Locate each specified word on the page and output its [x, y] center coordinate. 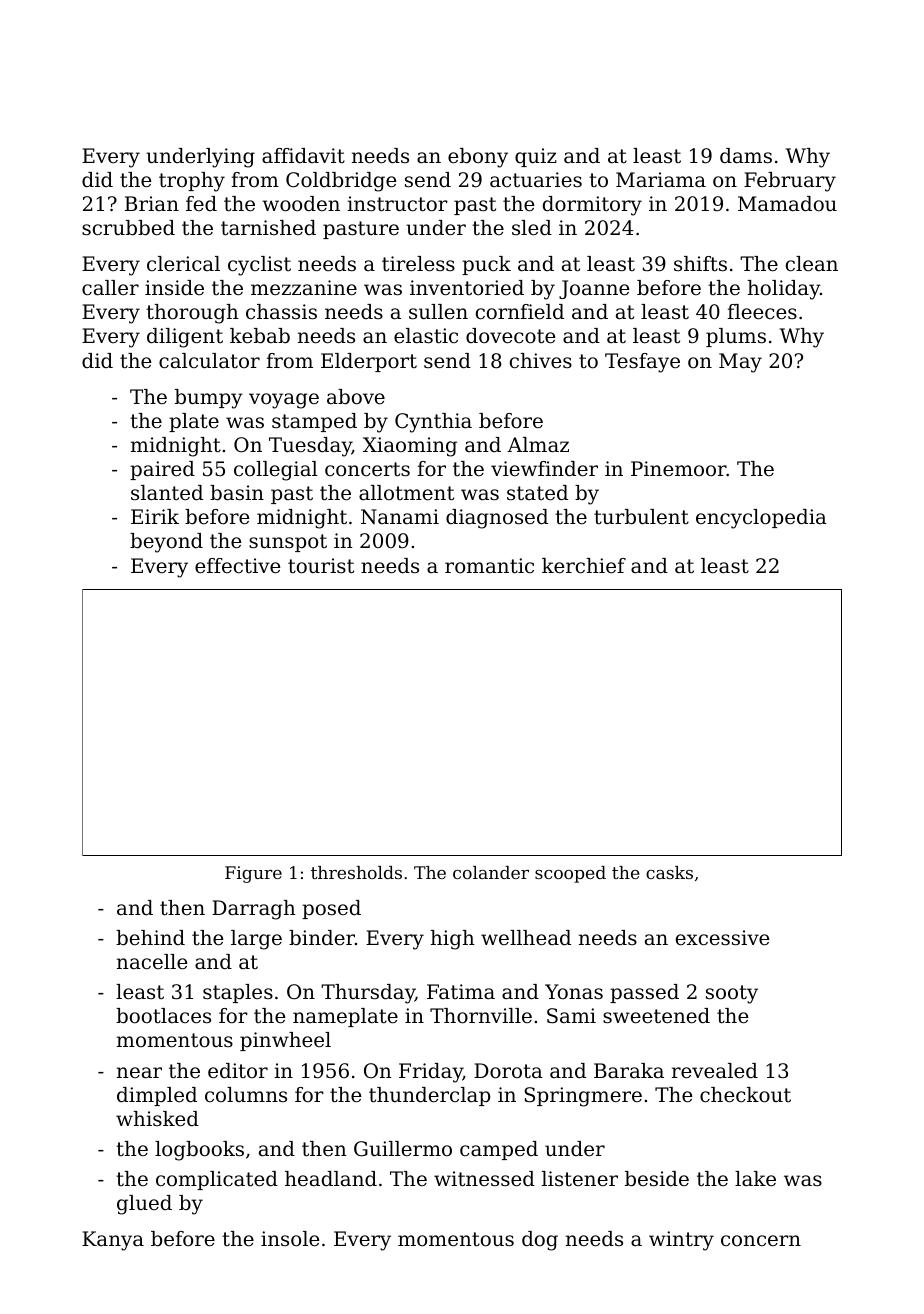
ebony [478, 158]
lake [755, 1179]
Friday [431, 1073]
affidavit [303, 156]
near [139, 1073]
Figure [253, 874]
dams [746, 156]
